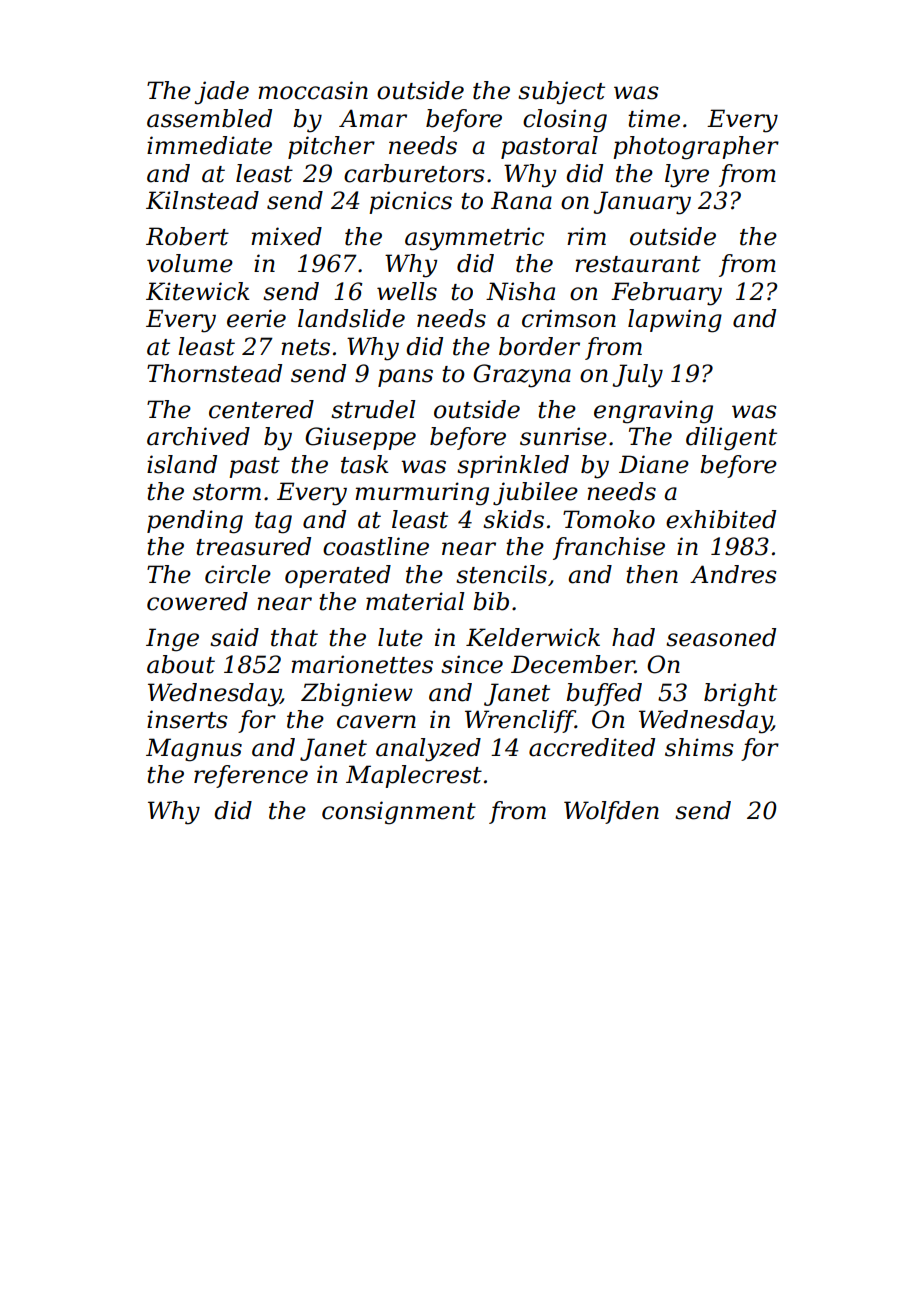 This image has width=924, height=1311. Describe the element at coordinates (654, 464) in the image. I see `Diane` at that location.
